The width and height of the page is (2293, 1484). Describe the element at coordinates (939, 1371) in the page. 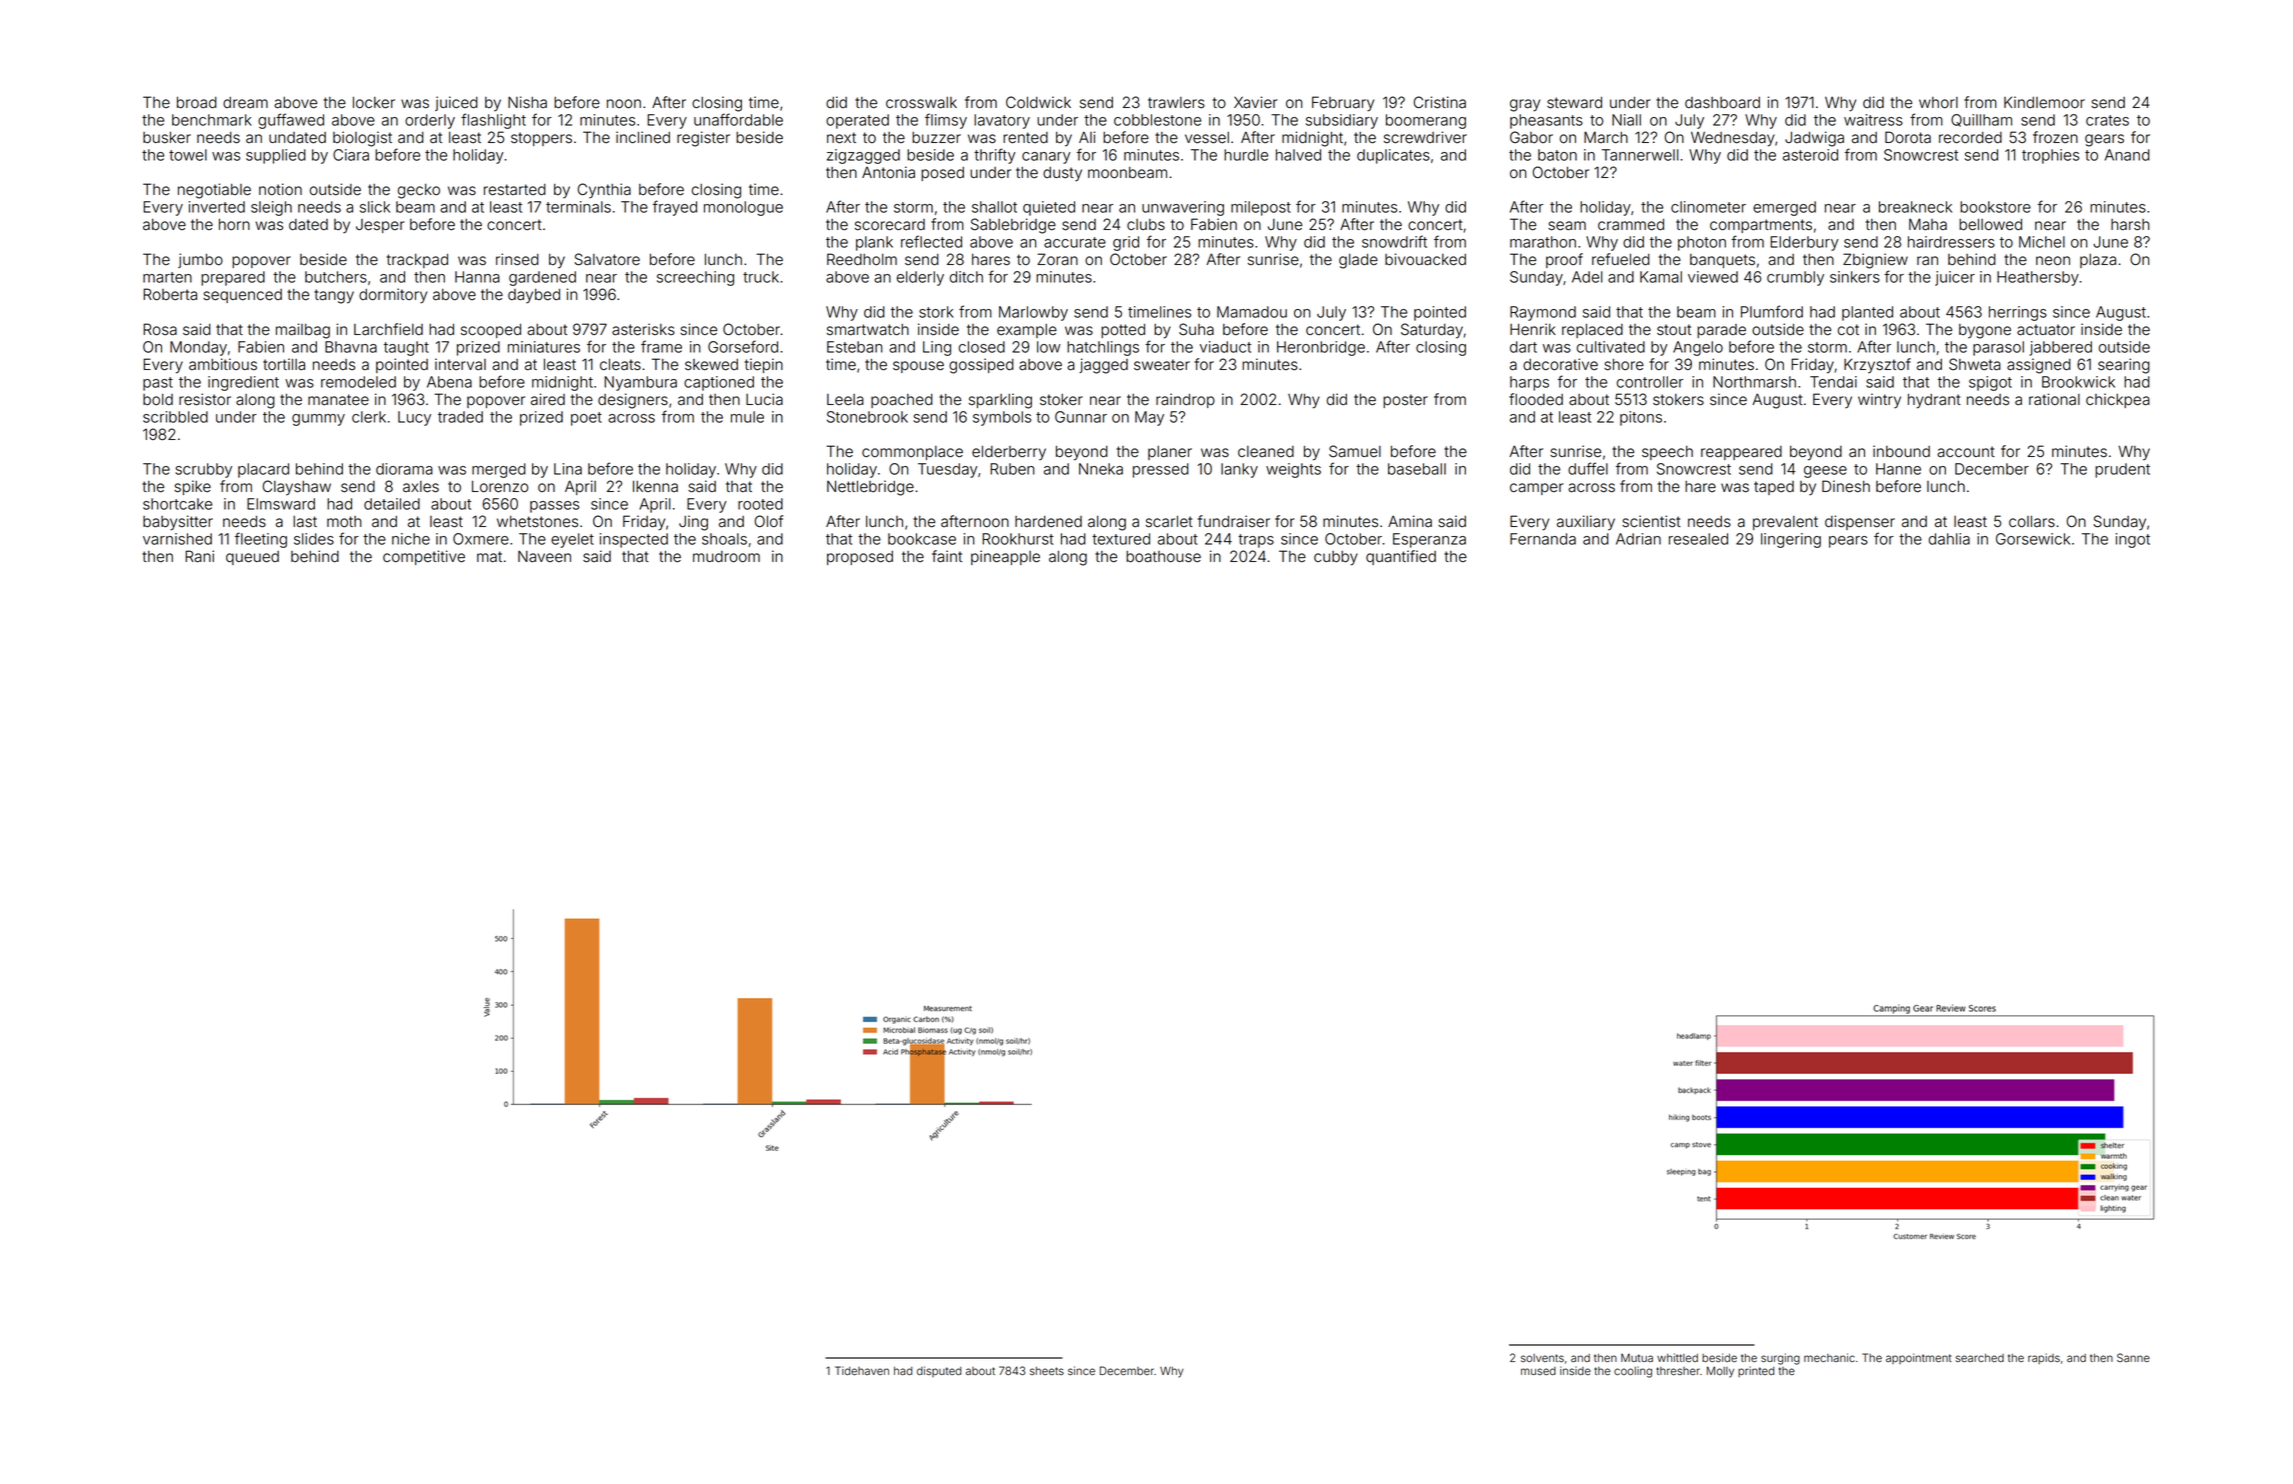

I see `disputed` at that location.
